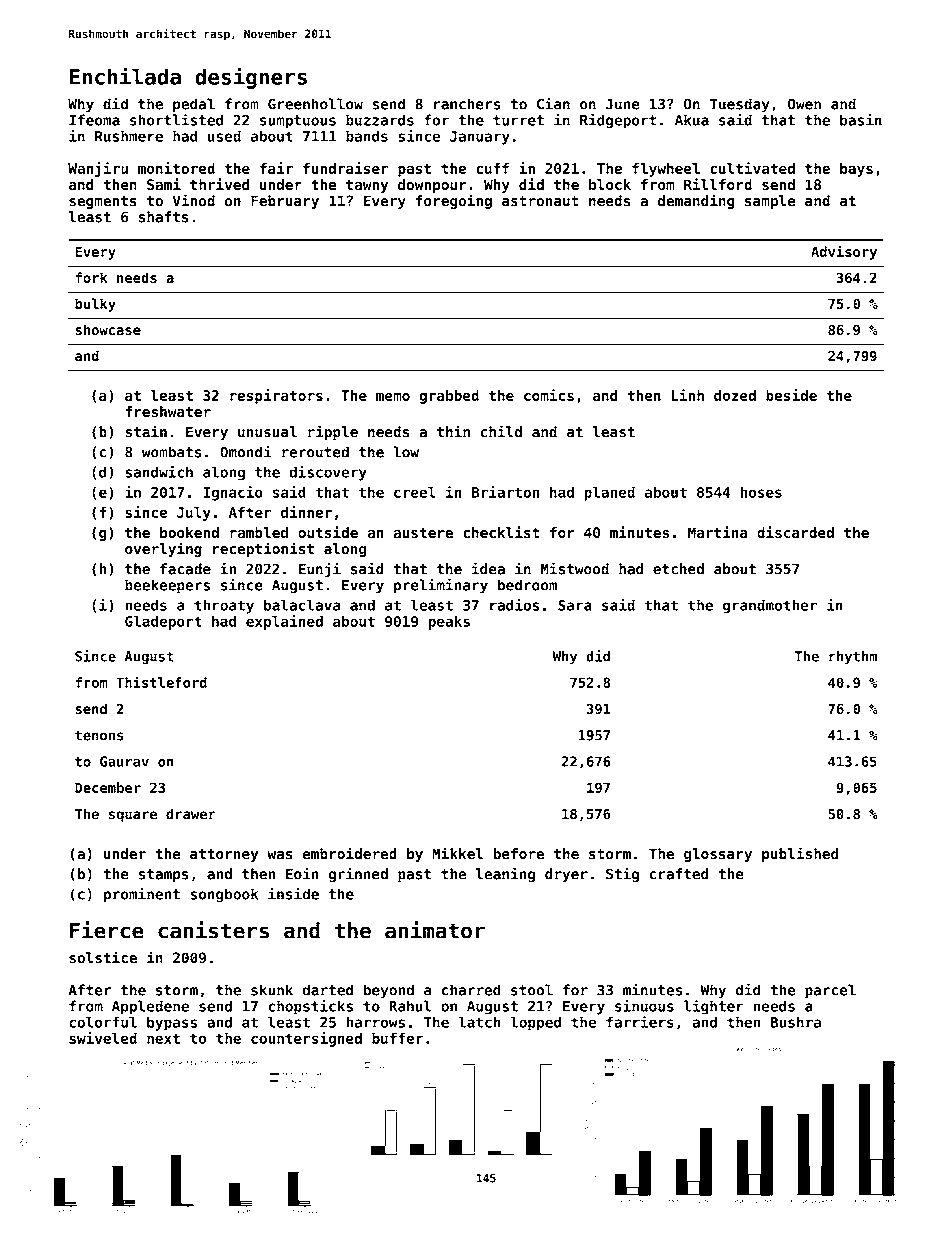  What do you see at coordinates (804, 104) in the page?
I see `Owen` at bounding box center [804, 104].
